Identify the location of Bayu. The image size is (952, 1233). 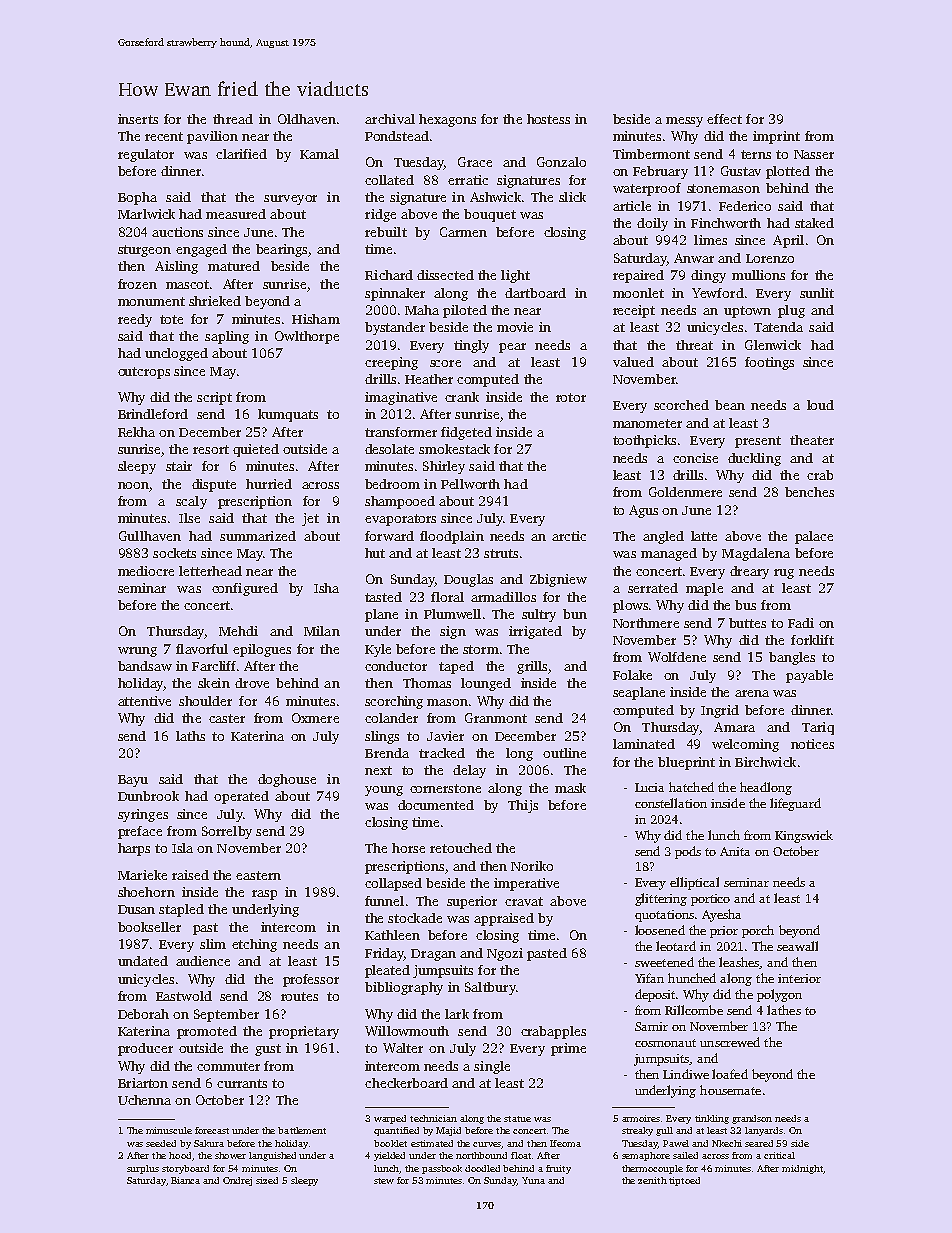
(133, 781).
